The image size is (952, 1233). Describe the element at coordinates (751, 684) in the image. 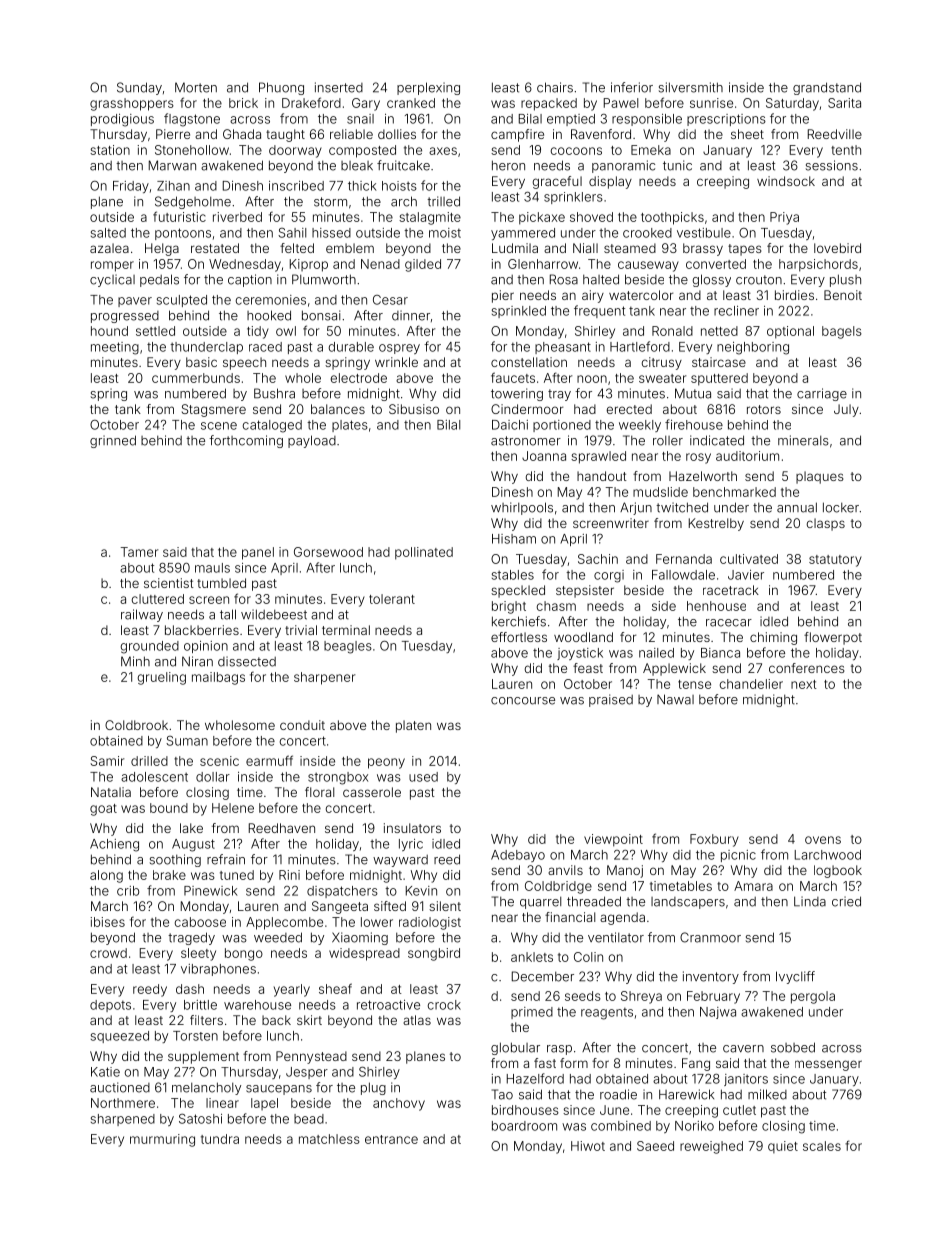

I see `chandelier` at that location.
